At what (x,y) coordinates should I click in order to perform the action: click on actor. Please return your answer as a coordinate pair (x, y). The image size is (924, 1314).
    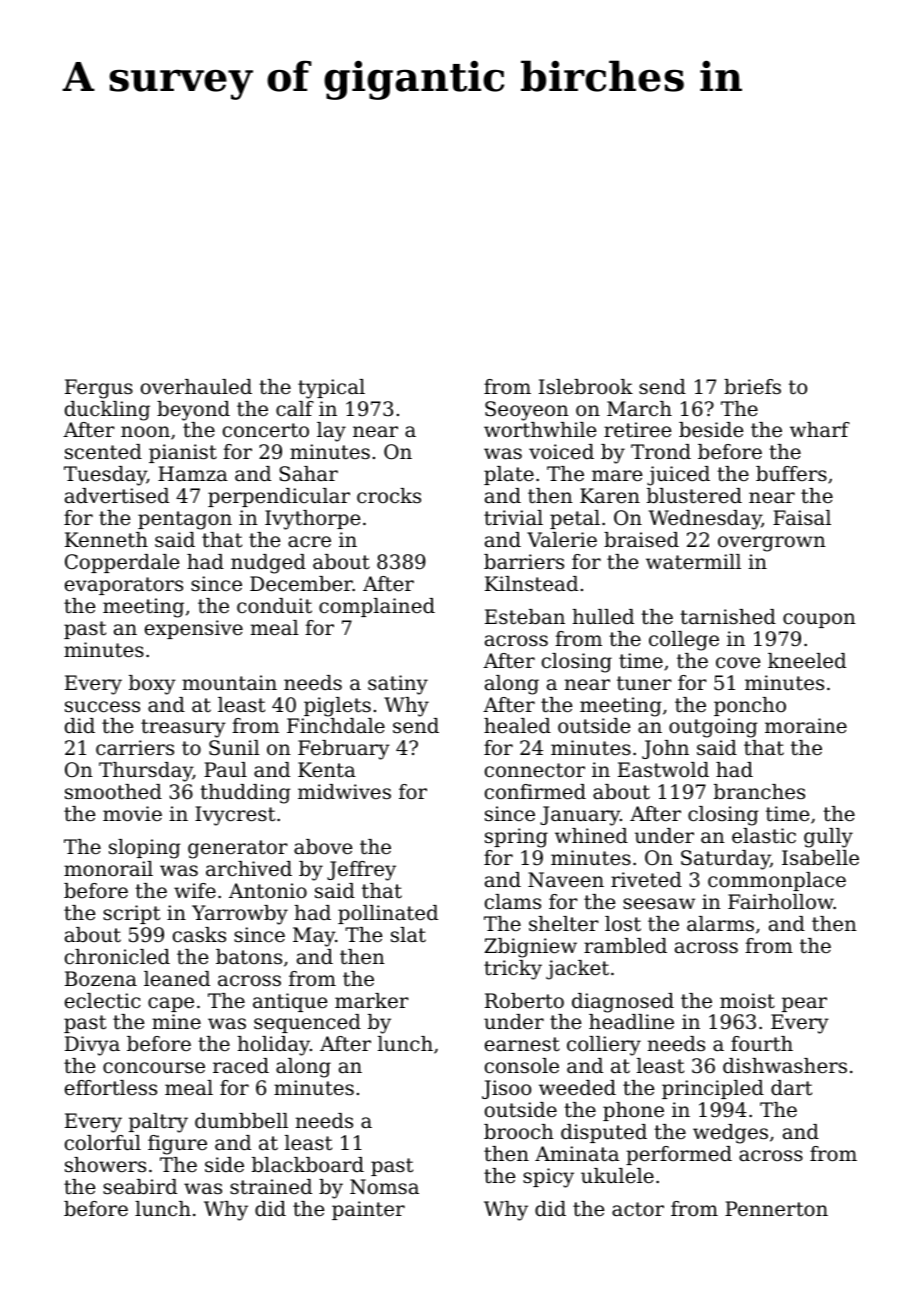
    Looking at the image, I should click on (638, 1209).
